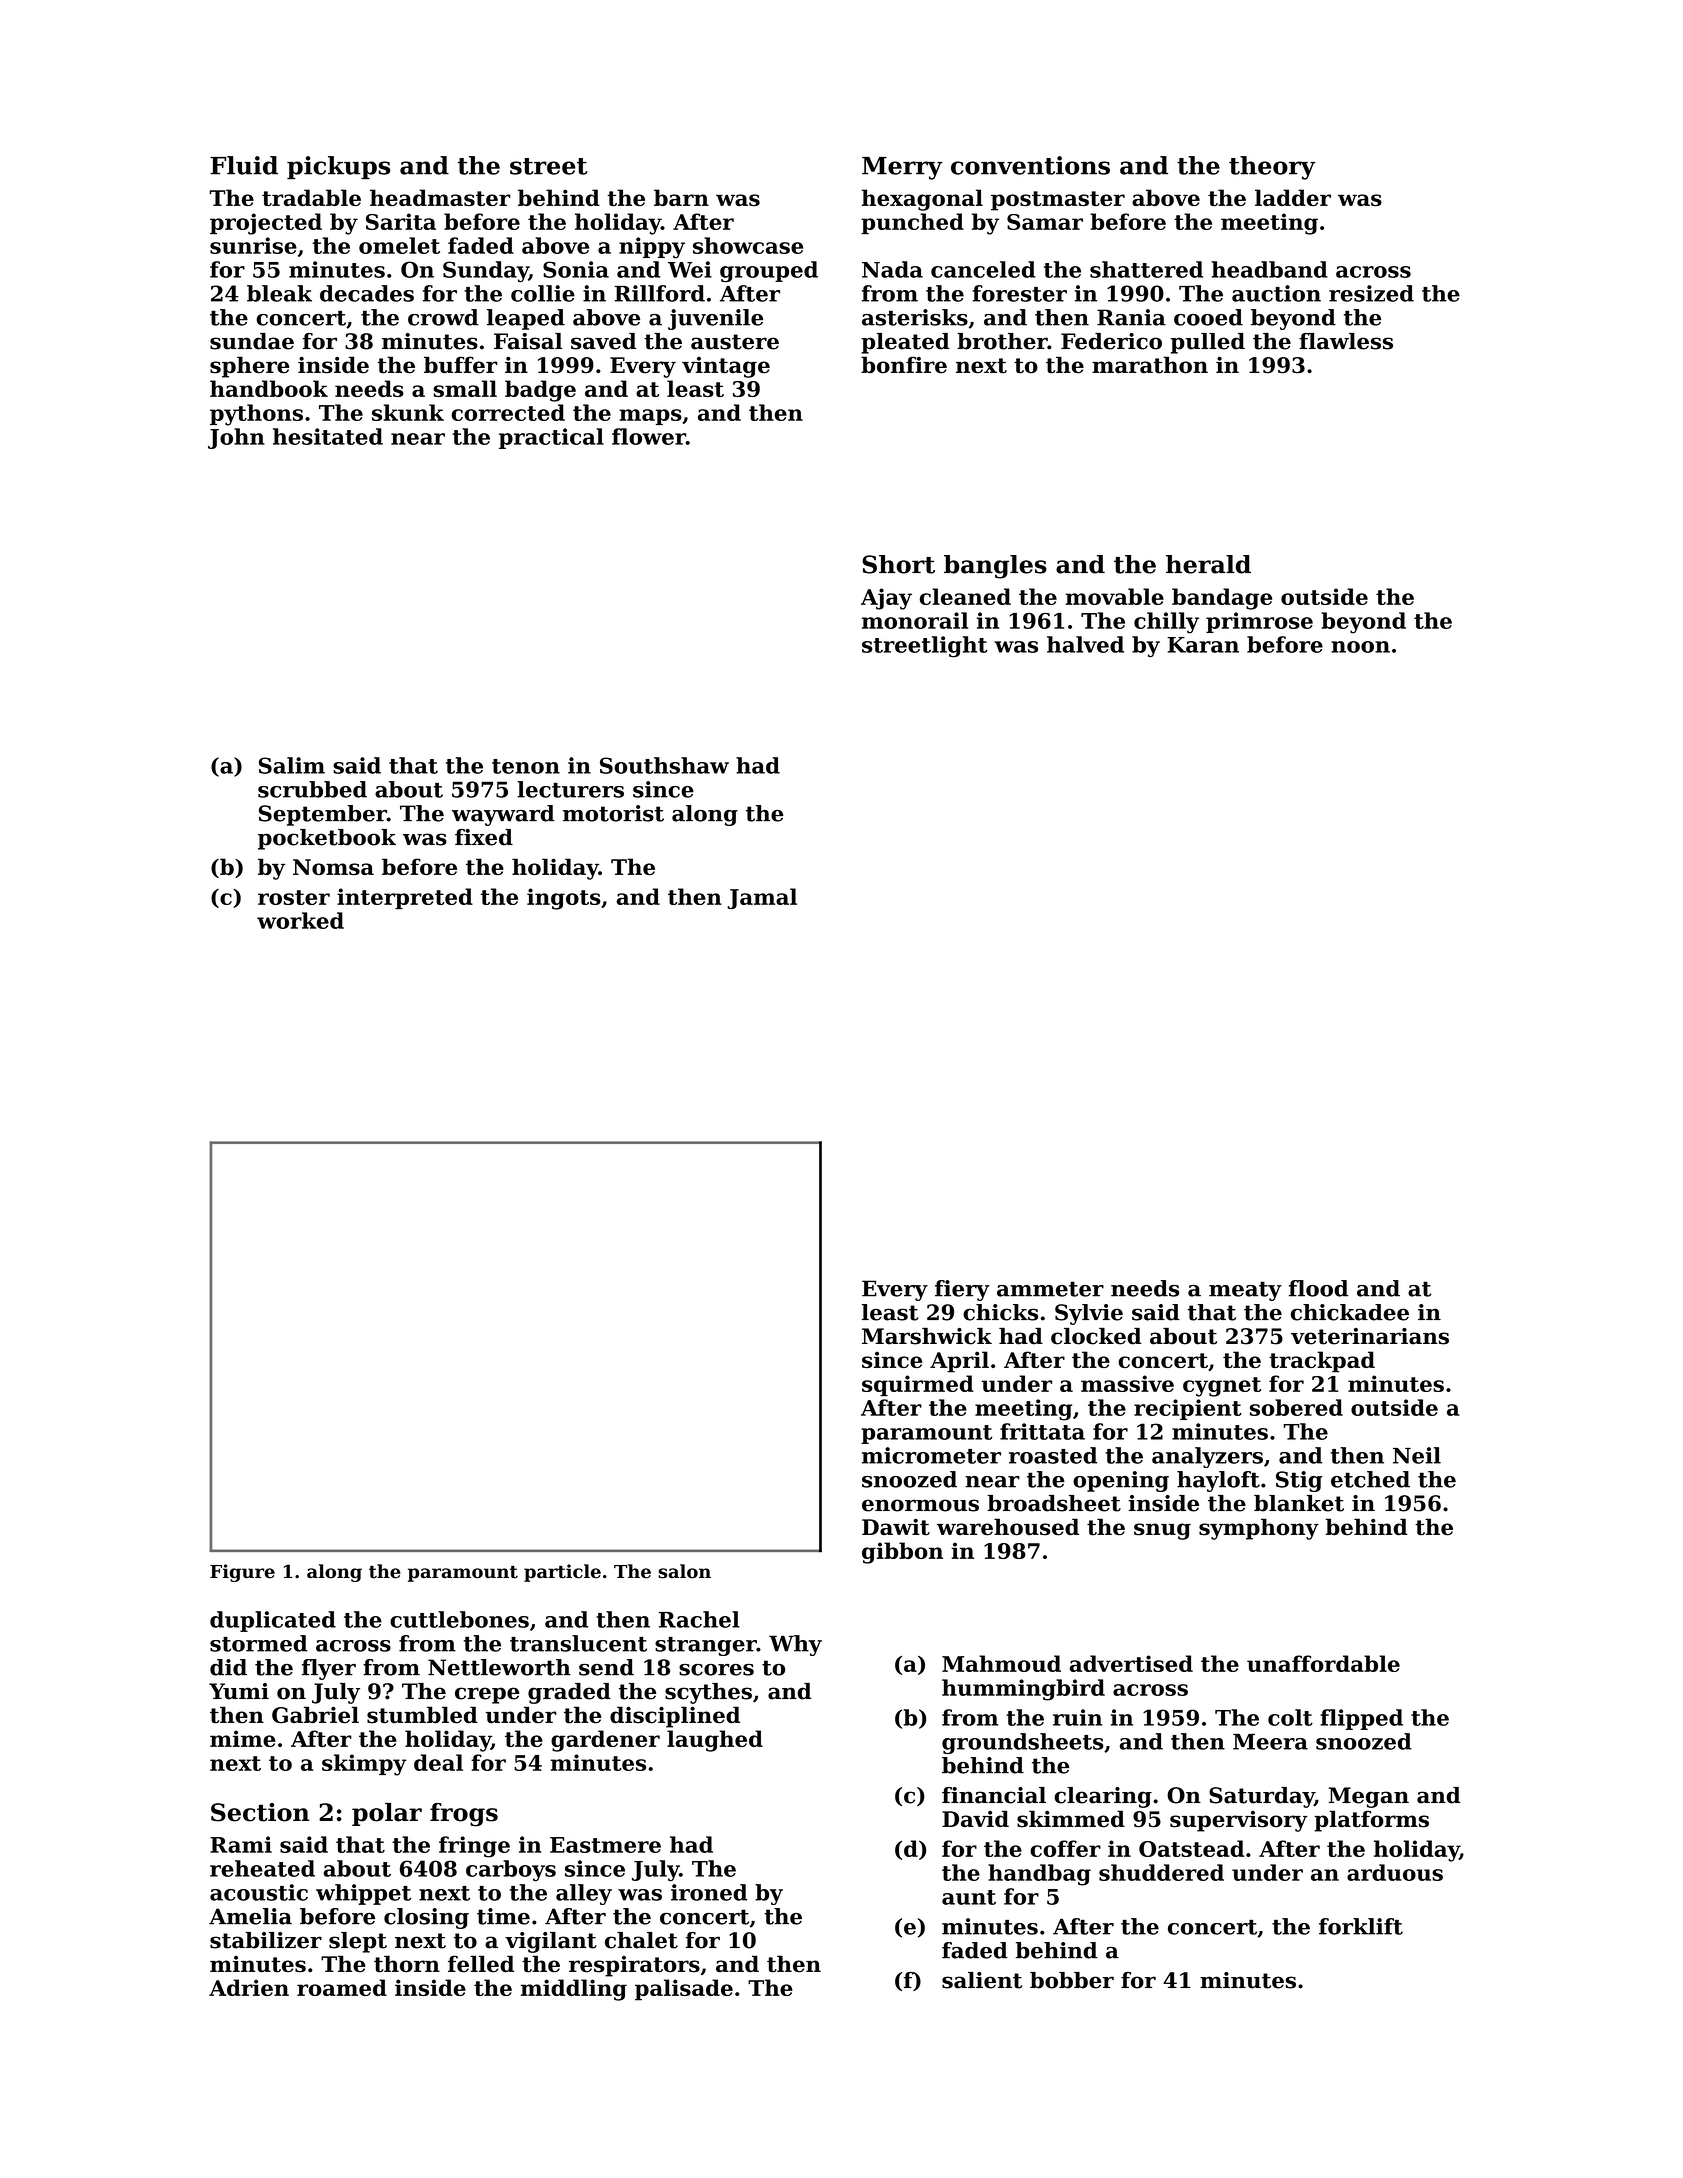 Image resolution: width=1683 pixels, height=2178 pixels. Describe the element at coordinates (312, 789) in the page. I see `scrubbed` at that location.
